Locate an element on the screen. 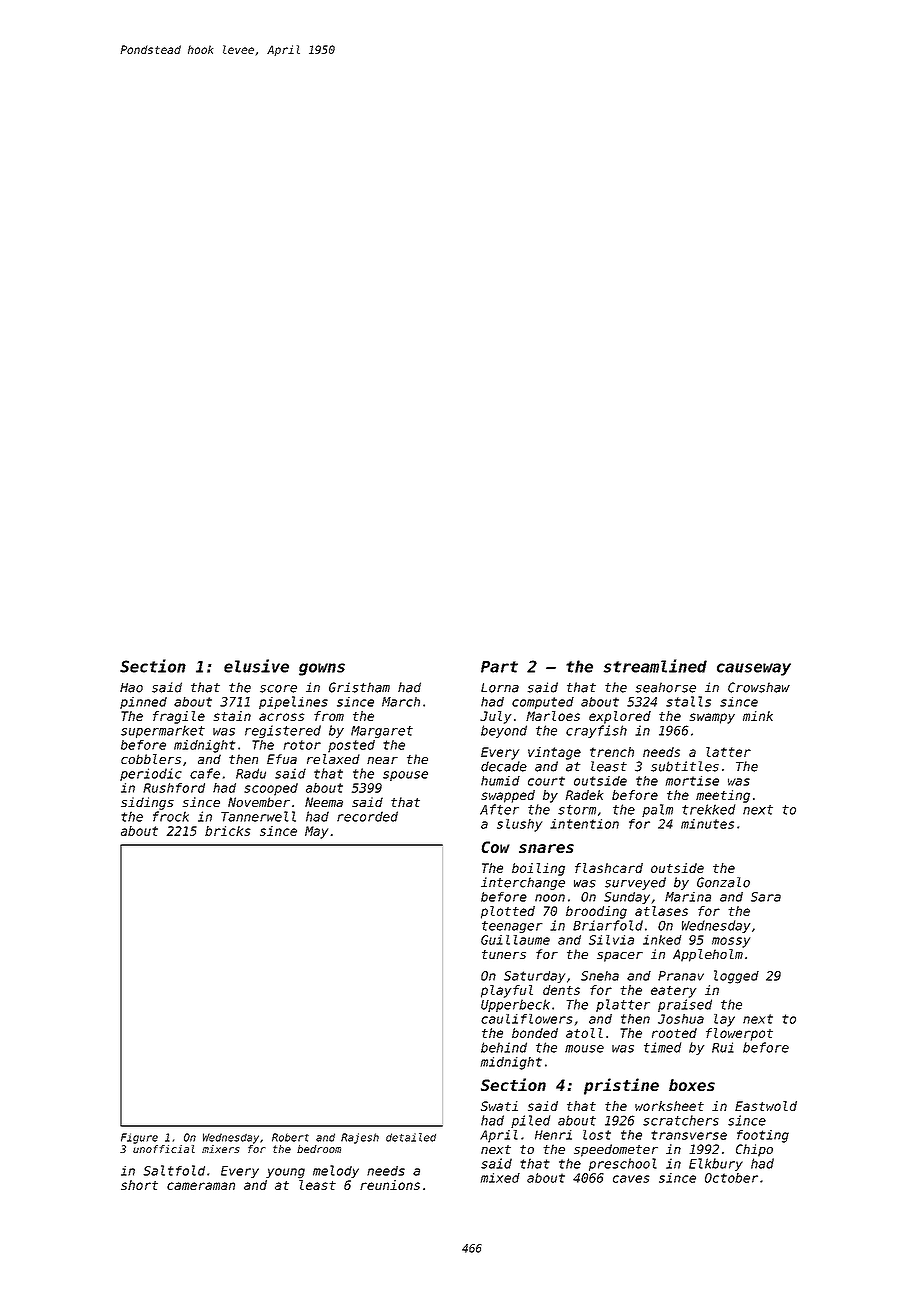 The height and width of the screenshot is (1308, 924). Chipo is located at coordinates (754, 1150).
